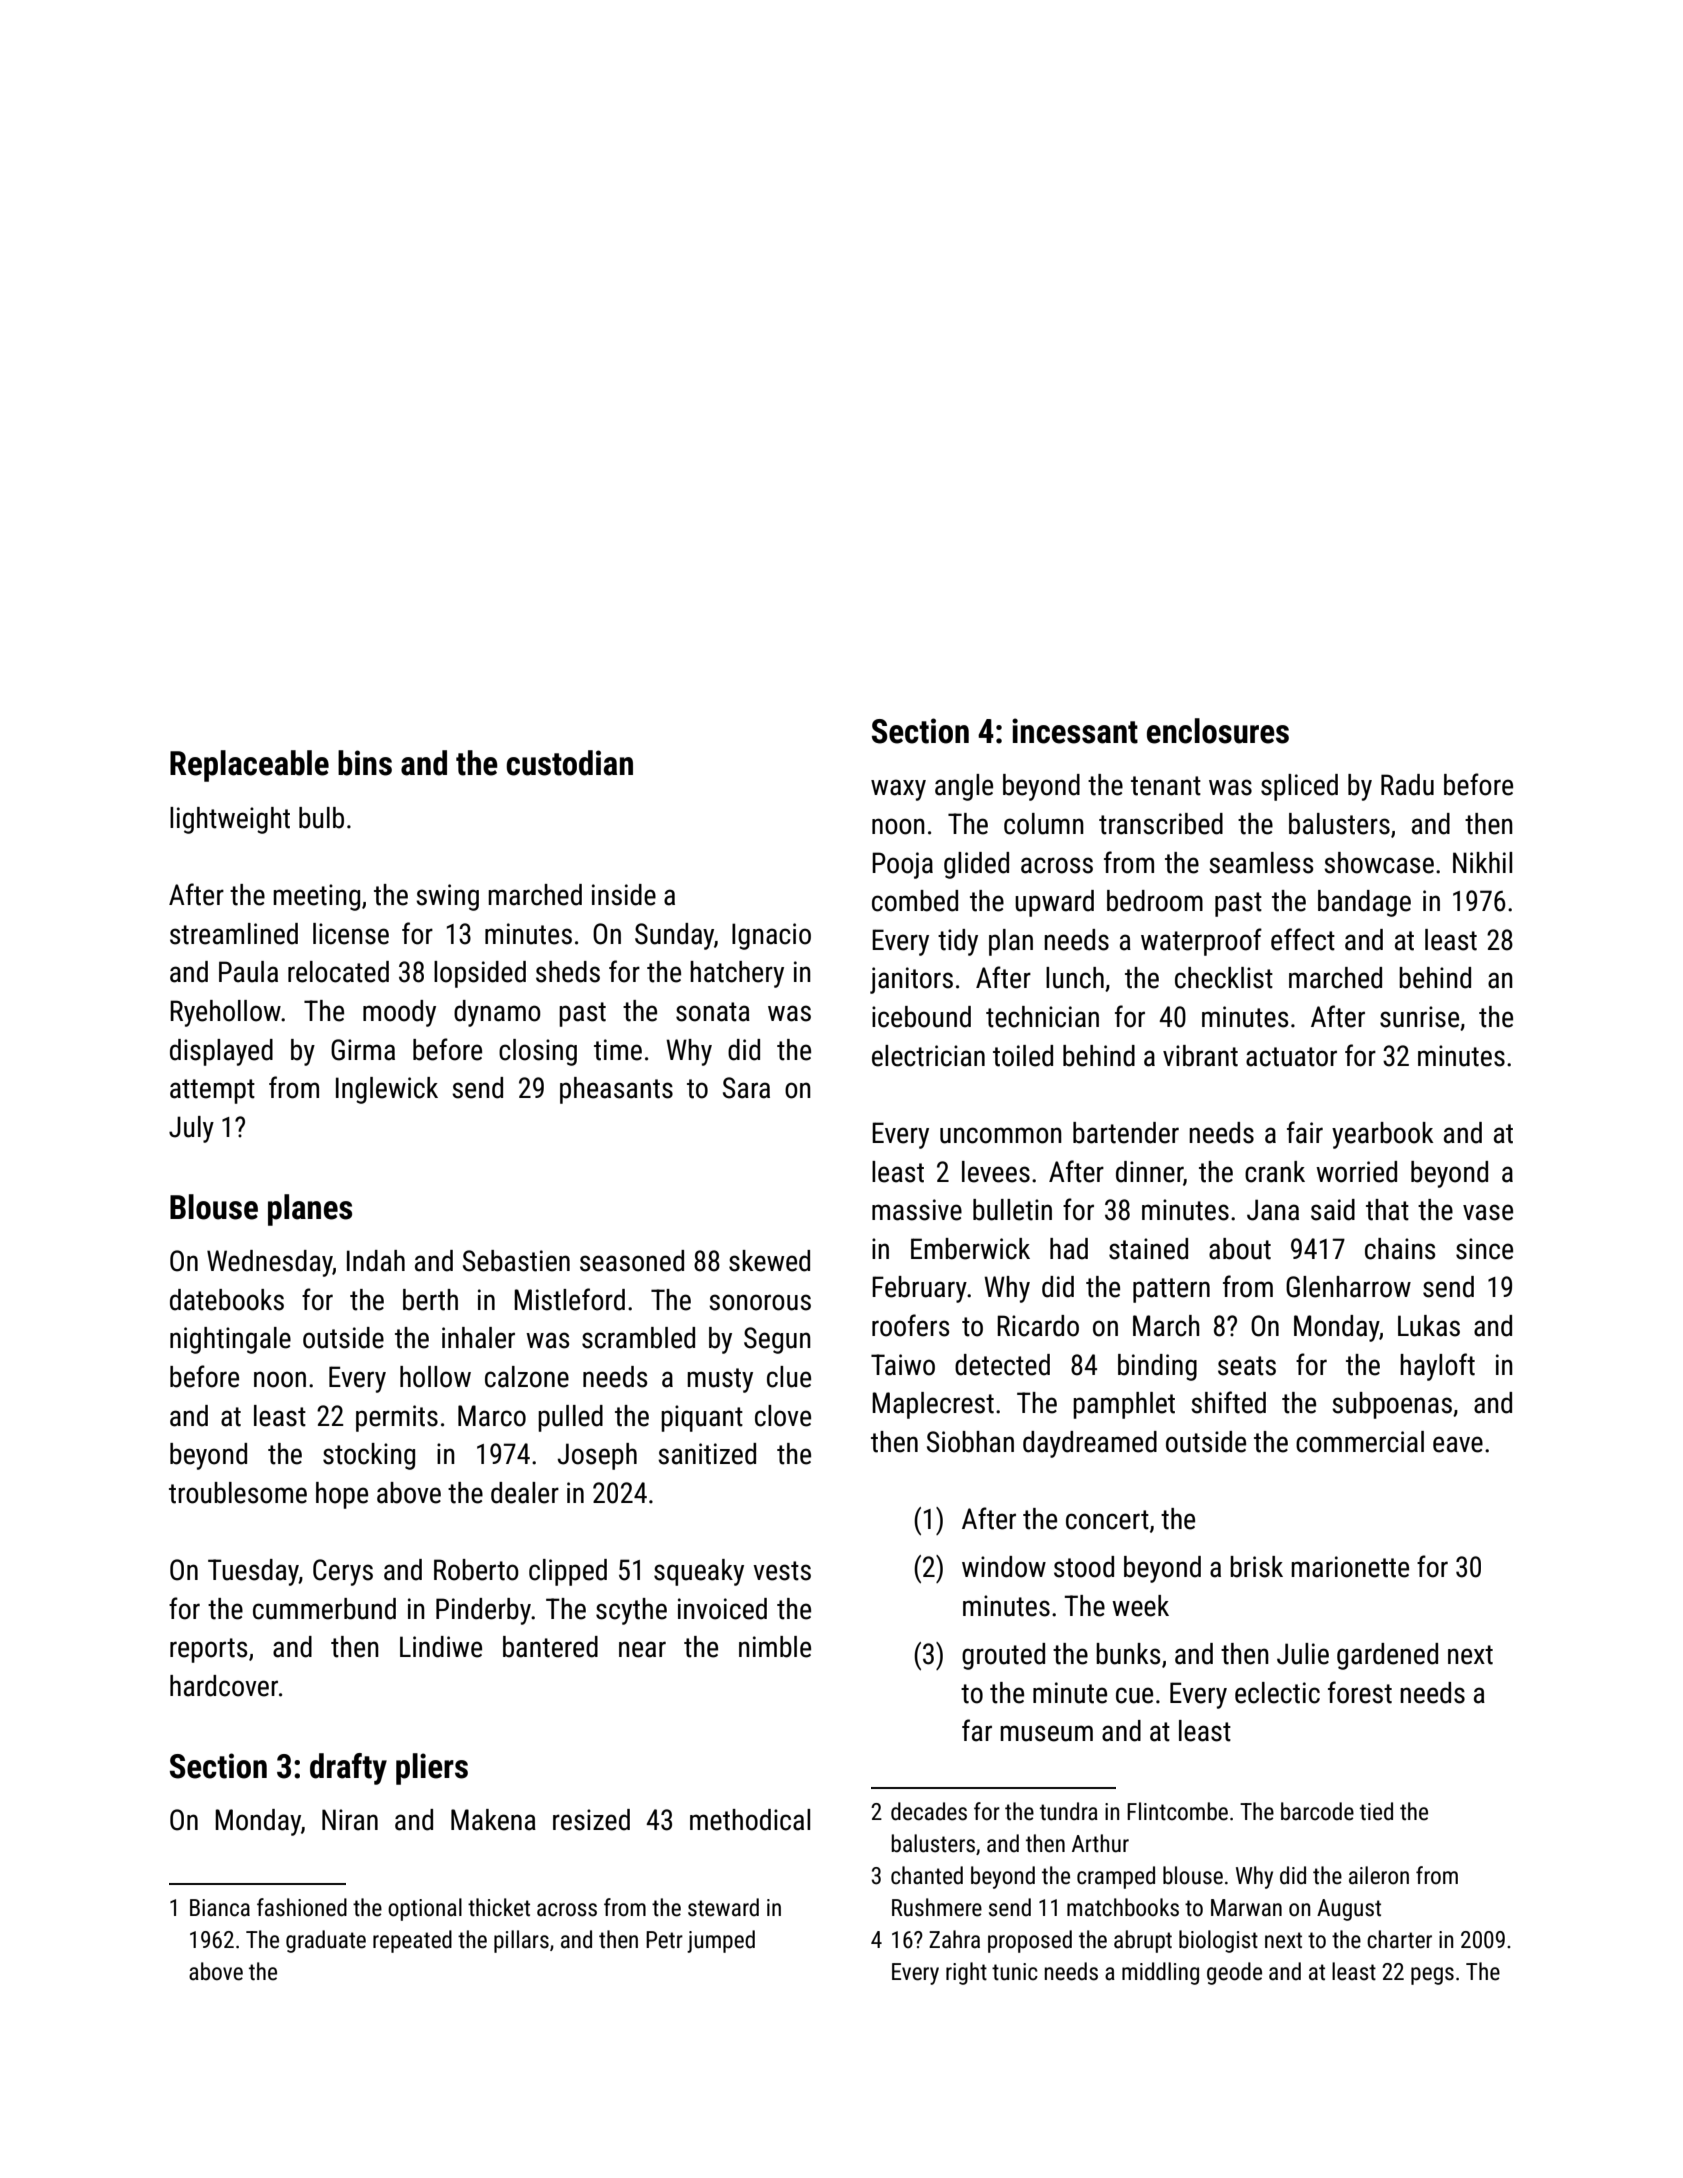 Image resolution: width=1683 pixels, height=2178 pixels. I want to click on Julie, so click(1303, 1654).
